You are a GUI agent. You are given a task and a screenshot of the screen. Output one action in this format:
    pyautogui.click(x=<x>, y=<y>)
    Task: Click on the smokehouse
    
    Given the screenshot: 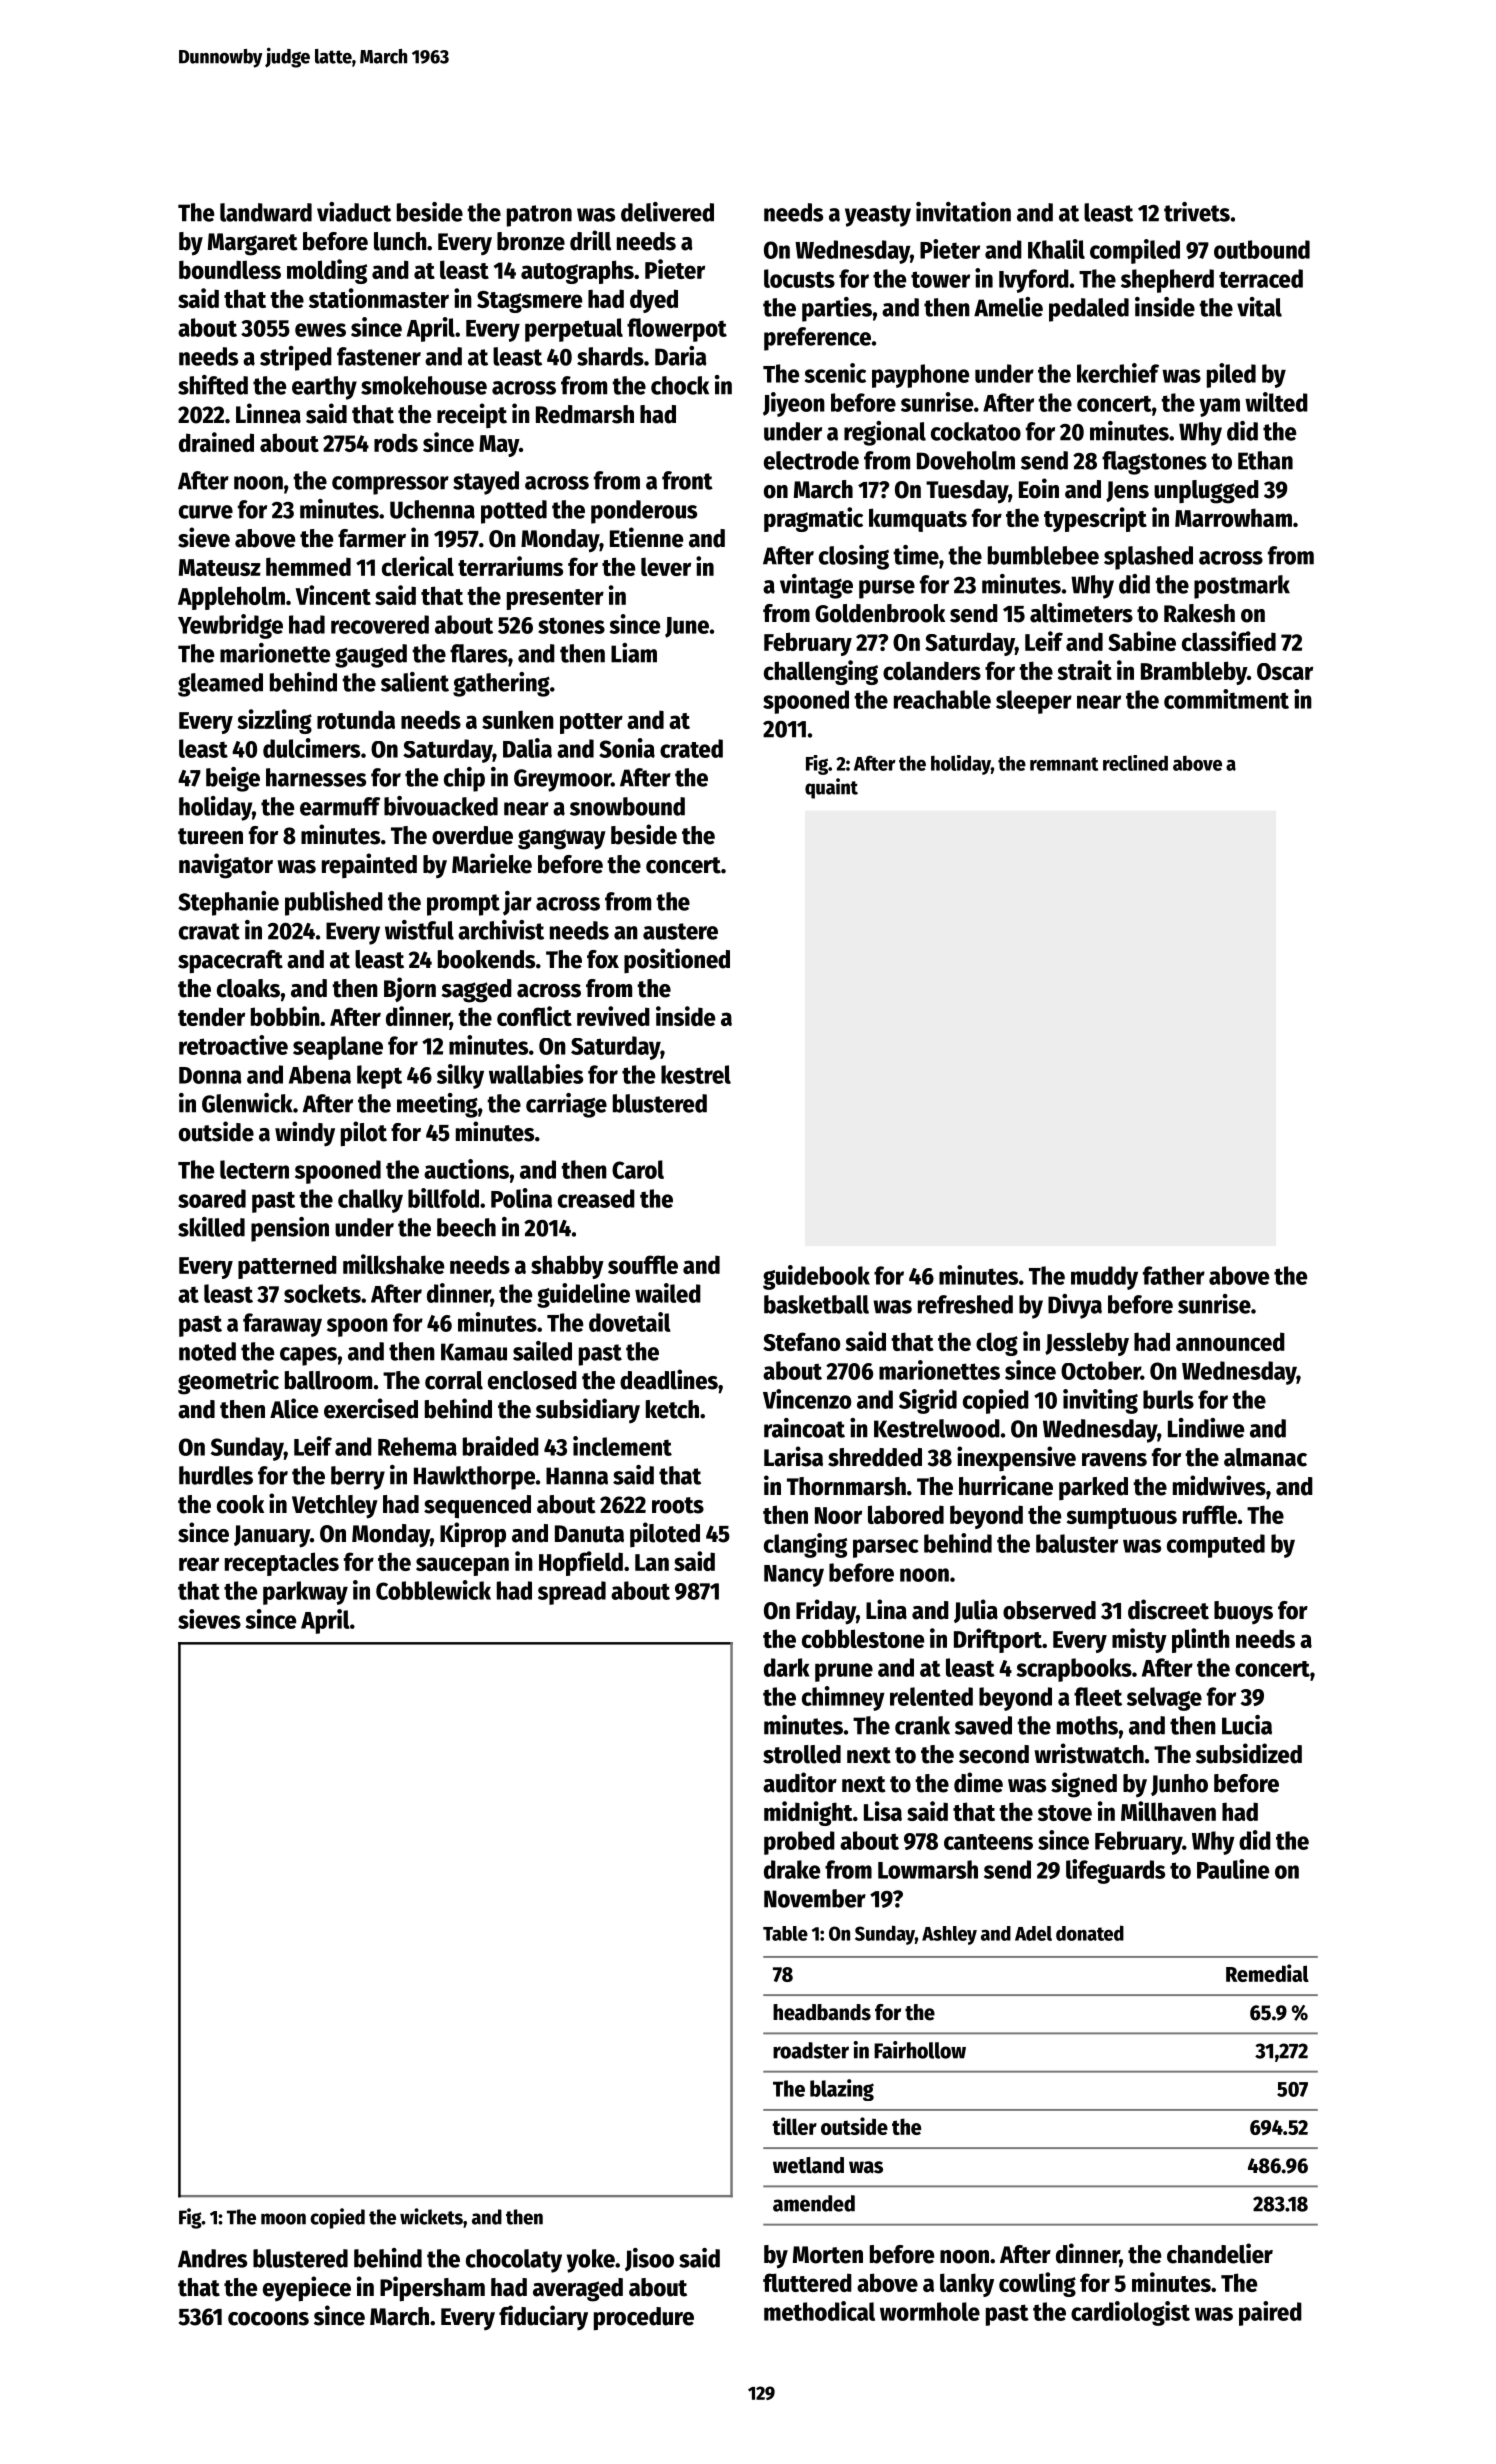 What is the action you would take?
    pyautogui.click(x=424, y=385)
